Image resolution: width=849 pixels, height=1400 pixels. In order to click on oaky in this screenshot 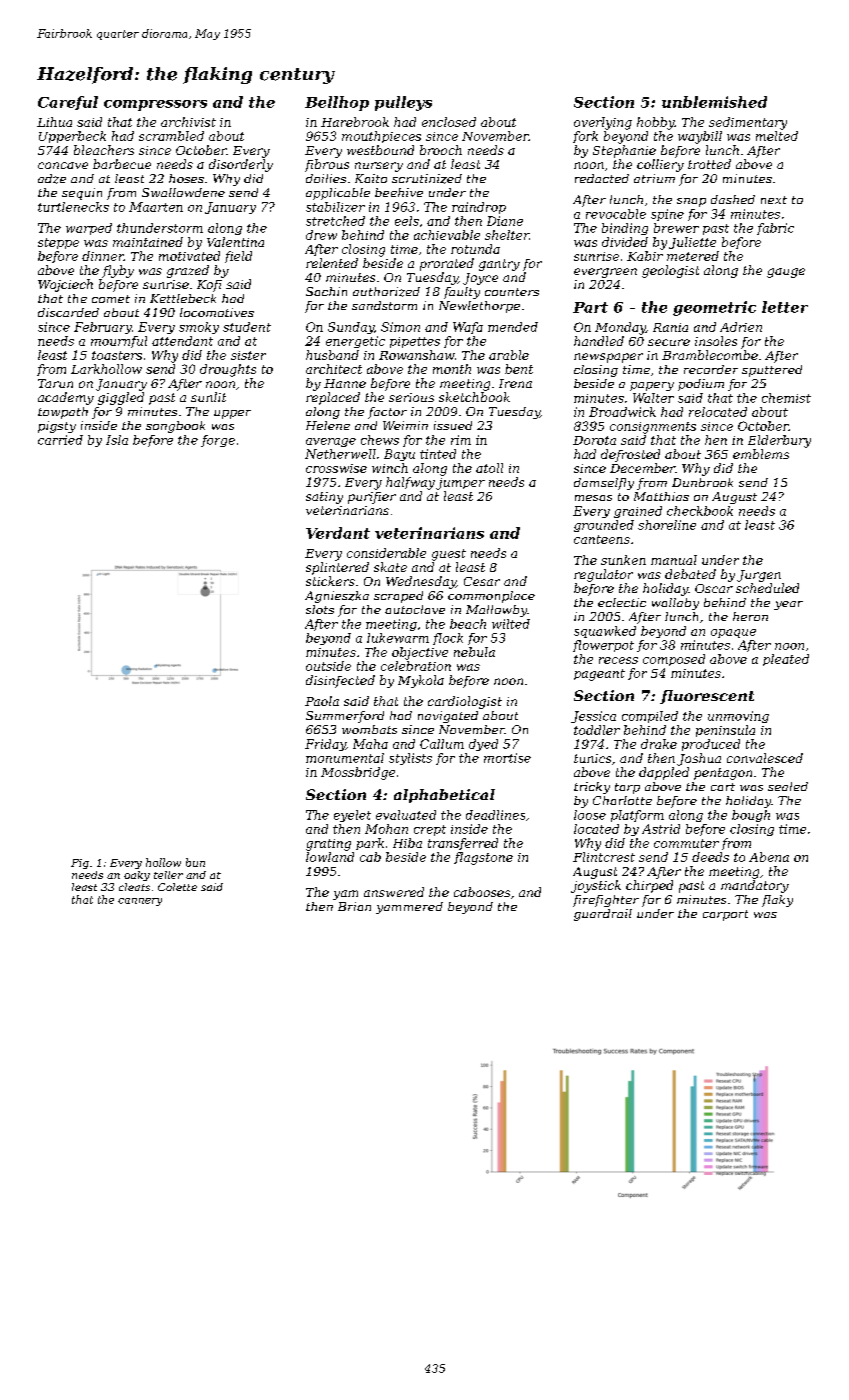, I will do `click(137, 876)`.
